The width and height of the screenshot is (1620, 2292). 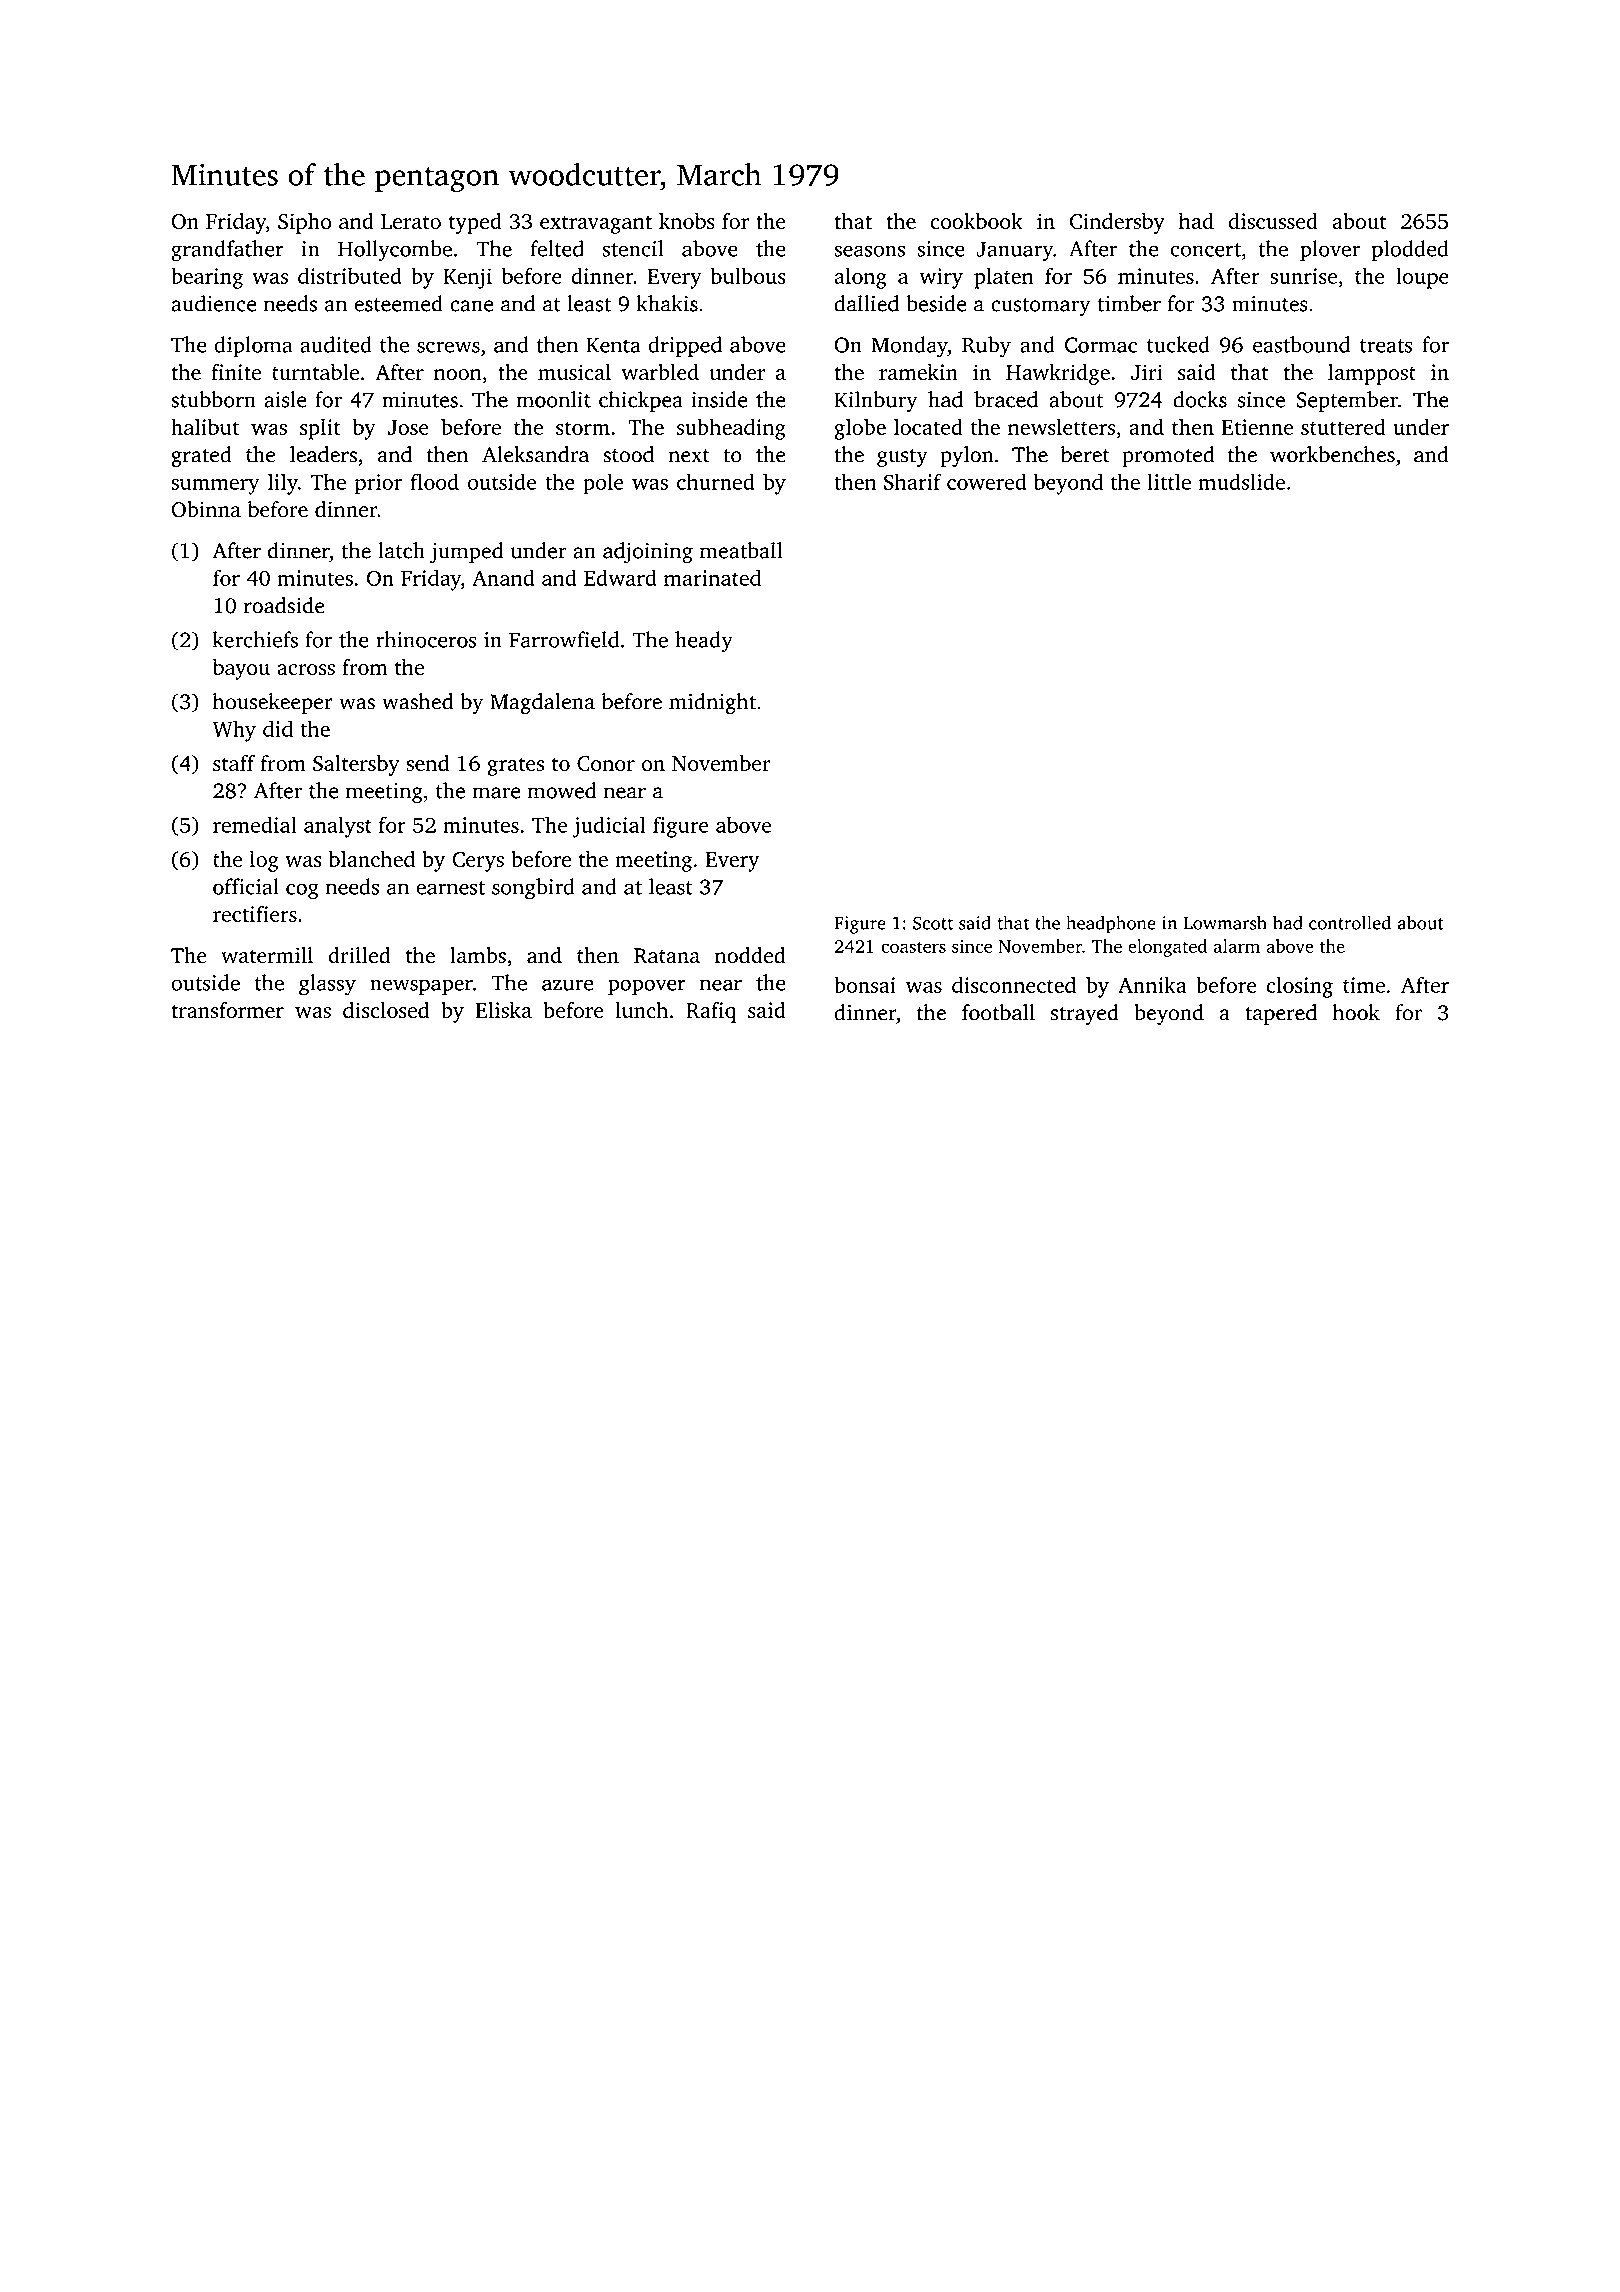 What do you see at coordinates (976, 221) in the screenshot?
I see `cookbook` at bounding box center [976, 221].
